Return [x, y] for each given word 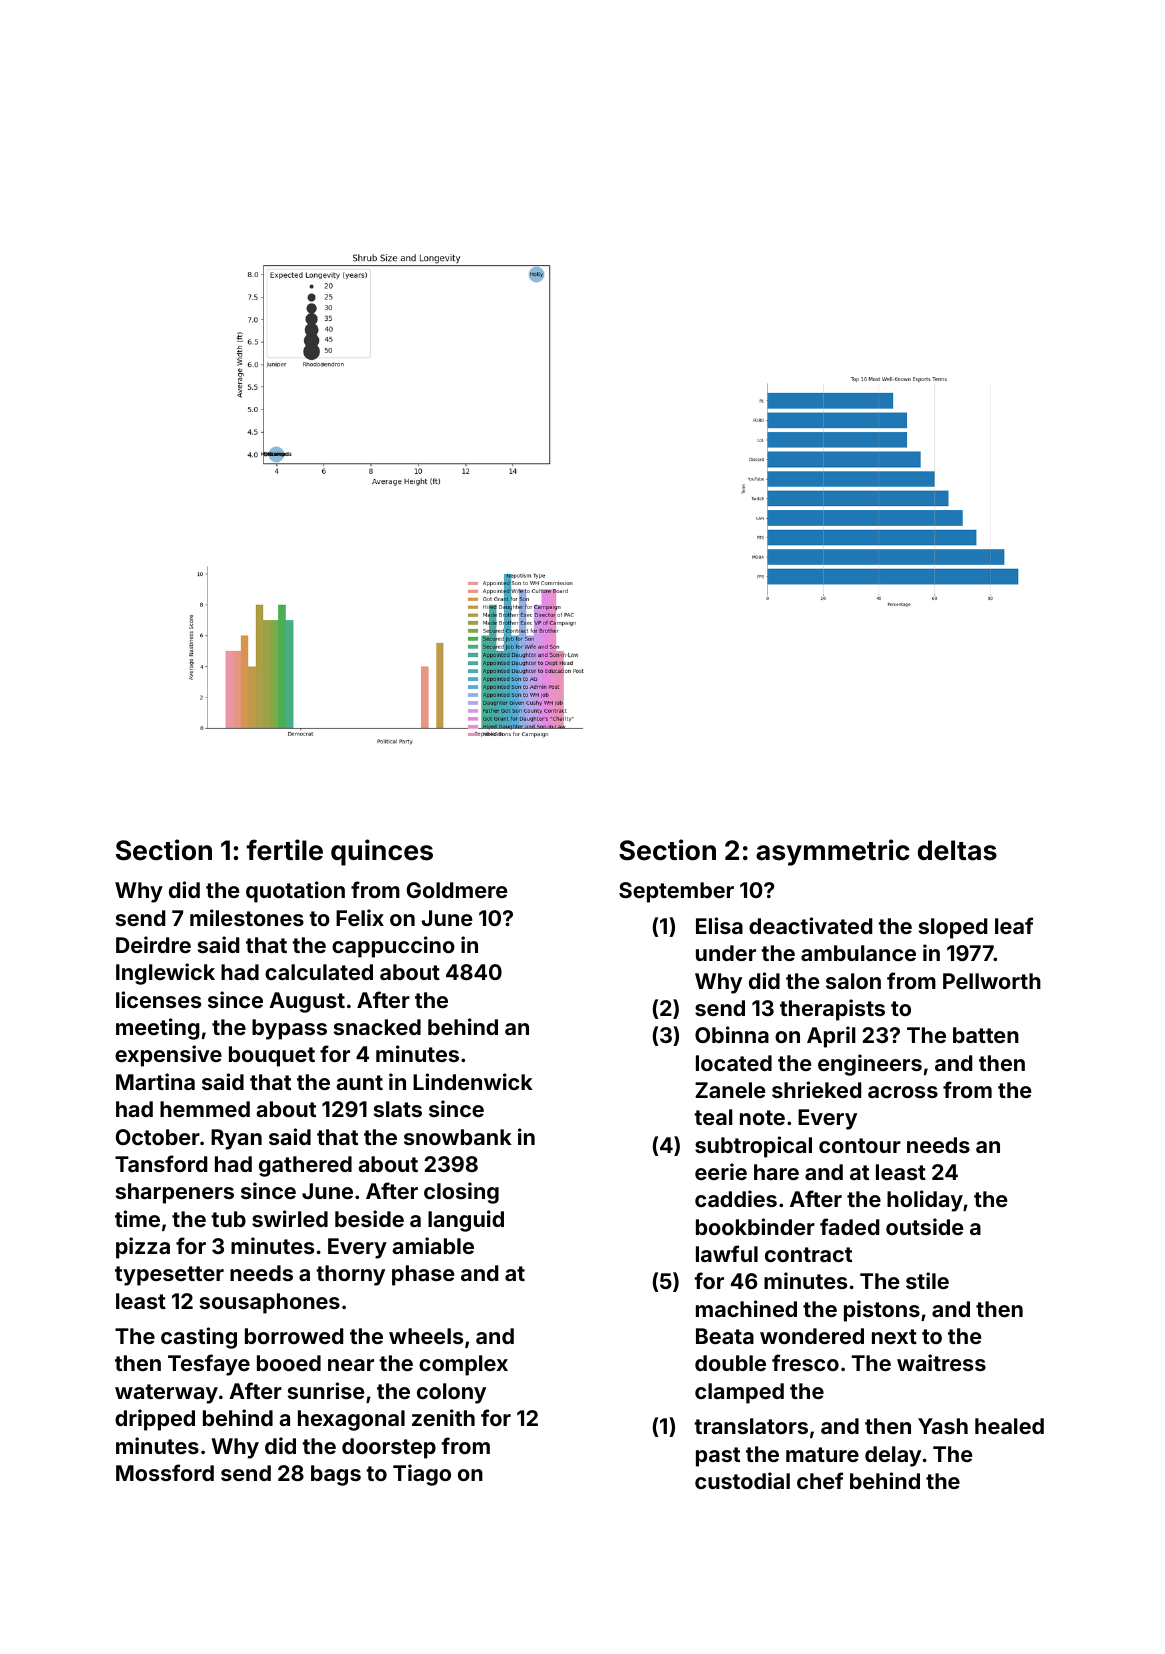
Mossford [165, 1472]
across [903, 1092]
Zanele [730, 1090]
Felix [360, 917]
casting [199, 1338]
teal [713, 1117]
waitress [941, 1362]
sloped [953, 928]
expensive [168, 1056]
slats [398, 1109]
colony [451, 1393]
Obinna [732, 1034]
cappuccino [393, 947]
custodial [742, 1480]
